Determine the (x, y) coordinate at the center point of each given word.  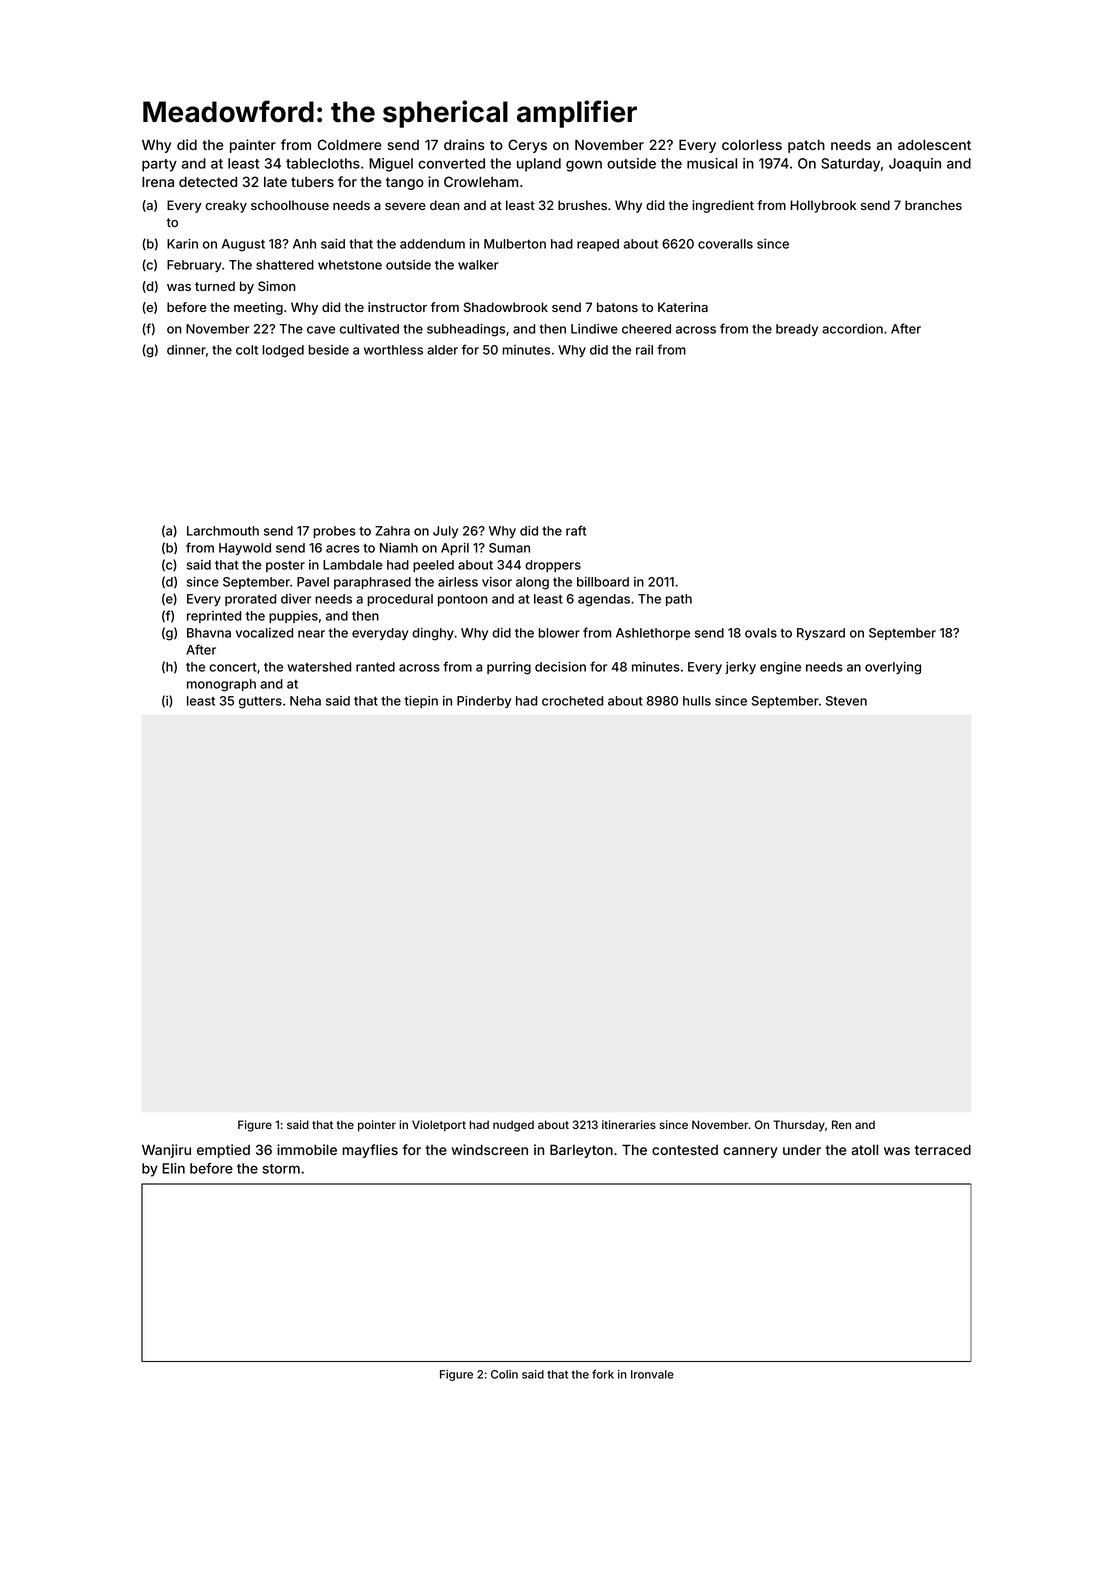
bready (797, 330)
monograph (221, 685)
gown (584, 166)
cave (321, 330)
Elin (173, 1168)
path (679, 600)
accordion (852, 329)
